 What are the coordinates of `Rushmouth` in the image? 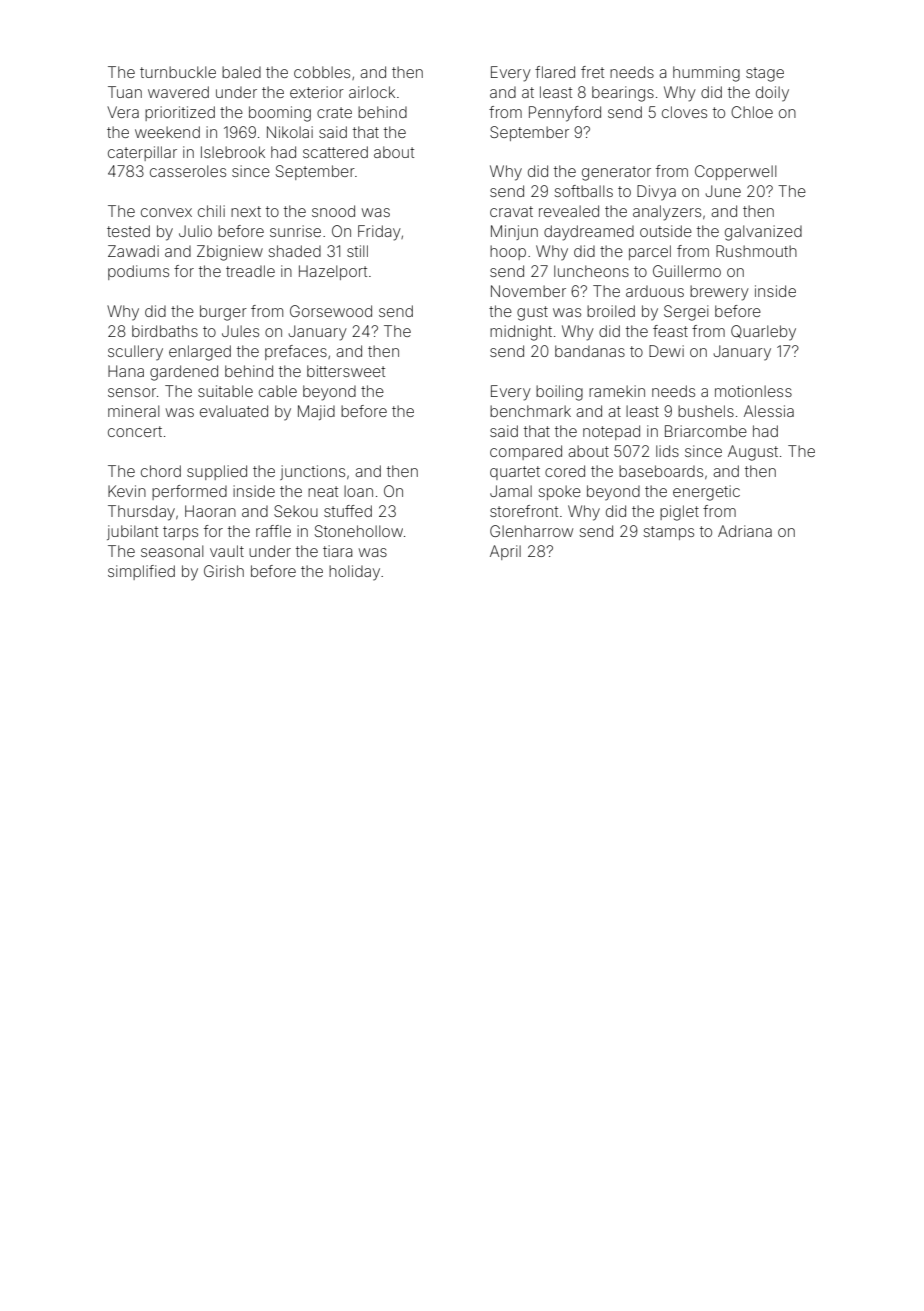 It's located at (756, 251).
